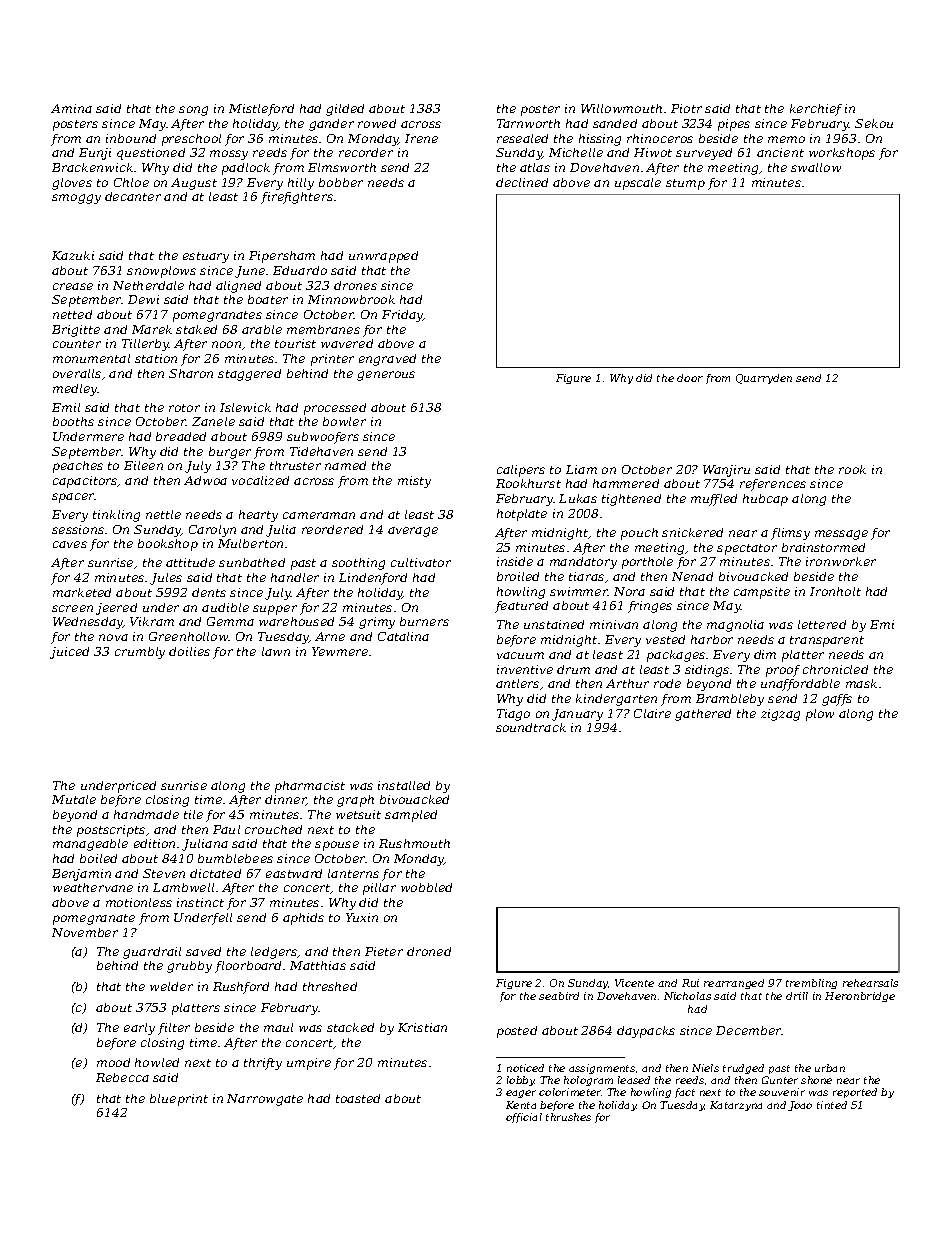 Image resolution: width=952 pixels, height=1233 pixels. Describe the element at coordinates (276, 651) in the screenshot. I see `lawn` at that location.
